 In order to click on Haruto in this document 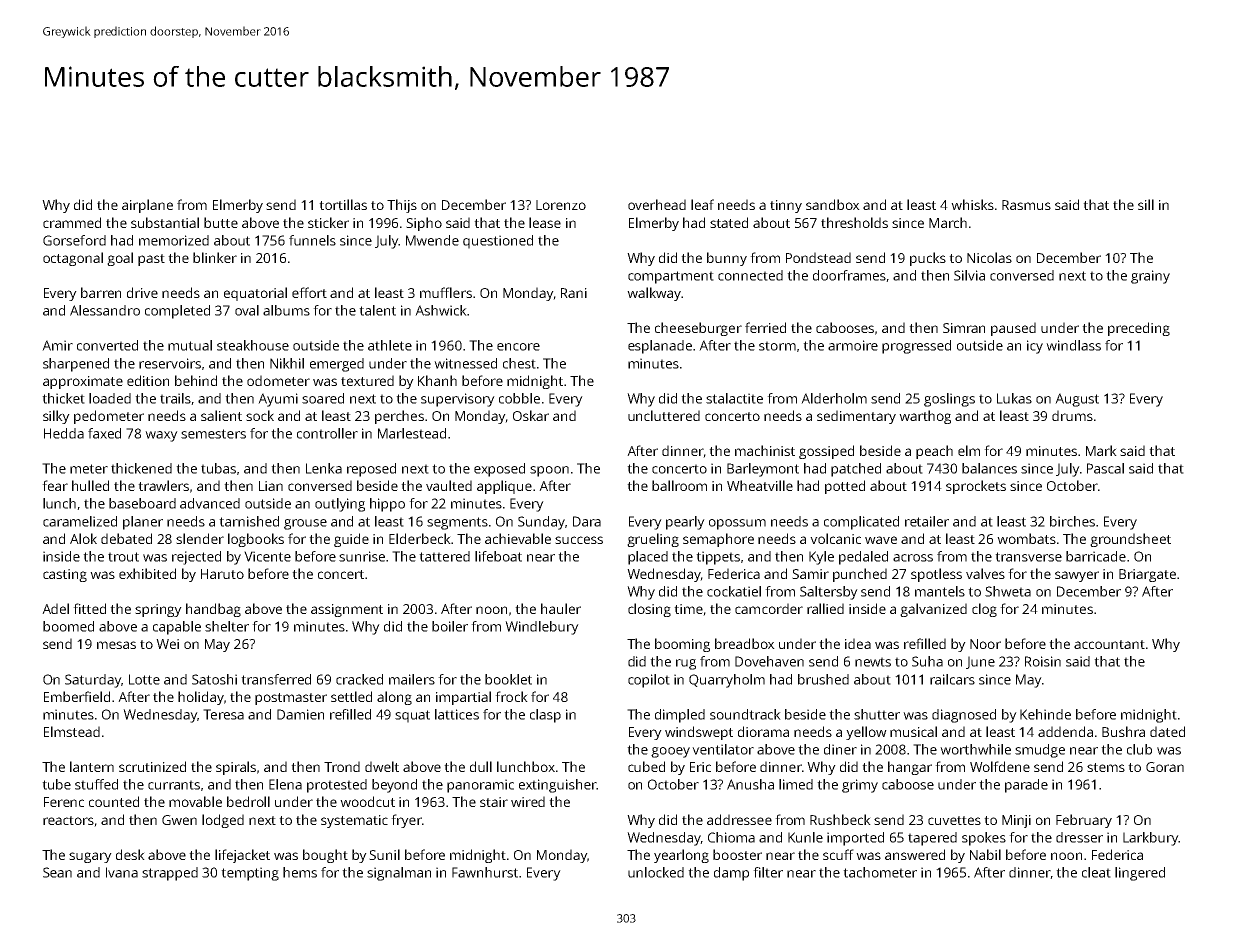, I will do `click(222, 574)`.
